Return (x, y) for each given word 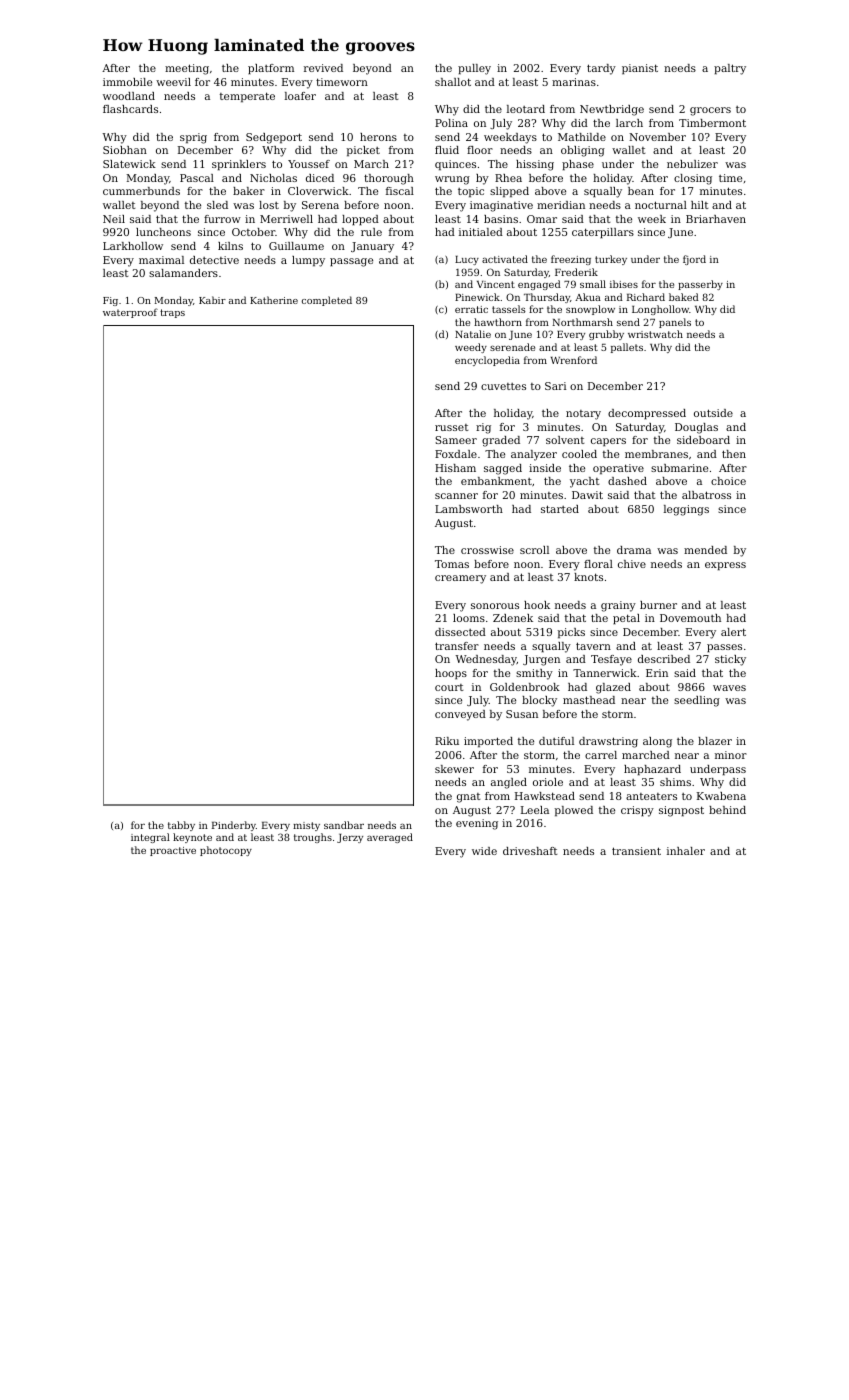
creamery (460, 579)
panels (675, 323)
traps (172, 313)
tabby (181, 826)
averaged (390, 838)
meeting (187, 69)
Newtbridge (612, 110)
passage (351, 262)
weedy (471, 348)
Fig (110, 301)
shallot (453, 82)
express (725, 566)
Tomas (452, 564)
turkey (611, 260)
